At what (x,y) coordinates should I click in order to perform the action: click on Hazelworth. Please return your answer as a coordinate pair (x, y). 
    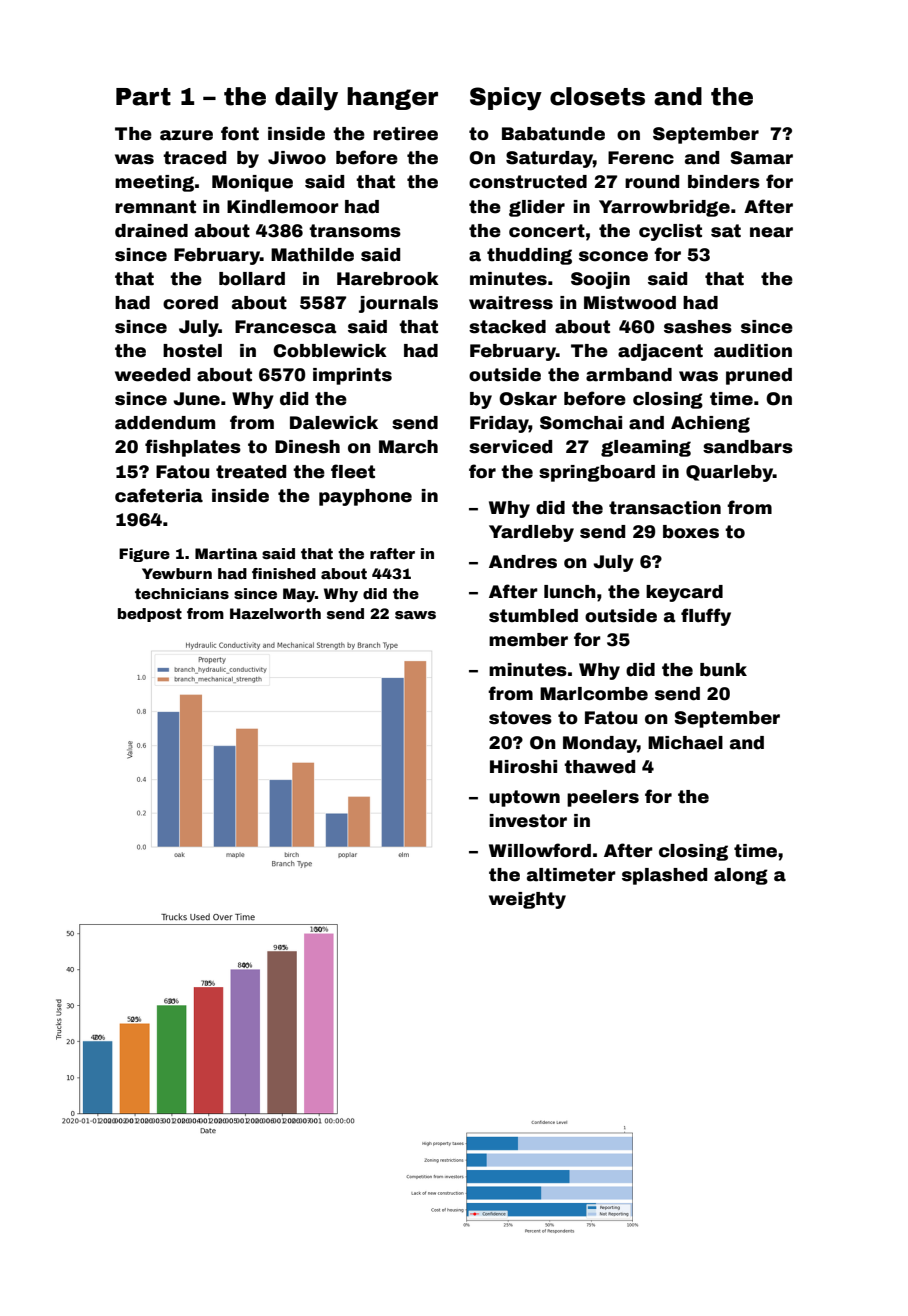
    Looking at the image, I should click on (275, 613).
